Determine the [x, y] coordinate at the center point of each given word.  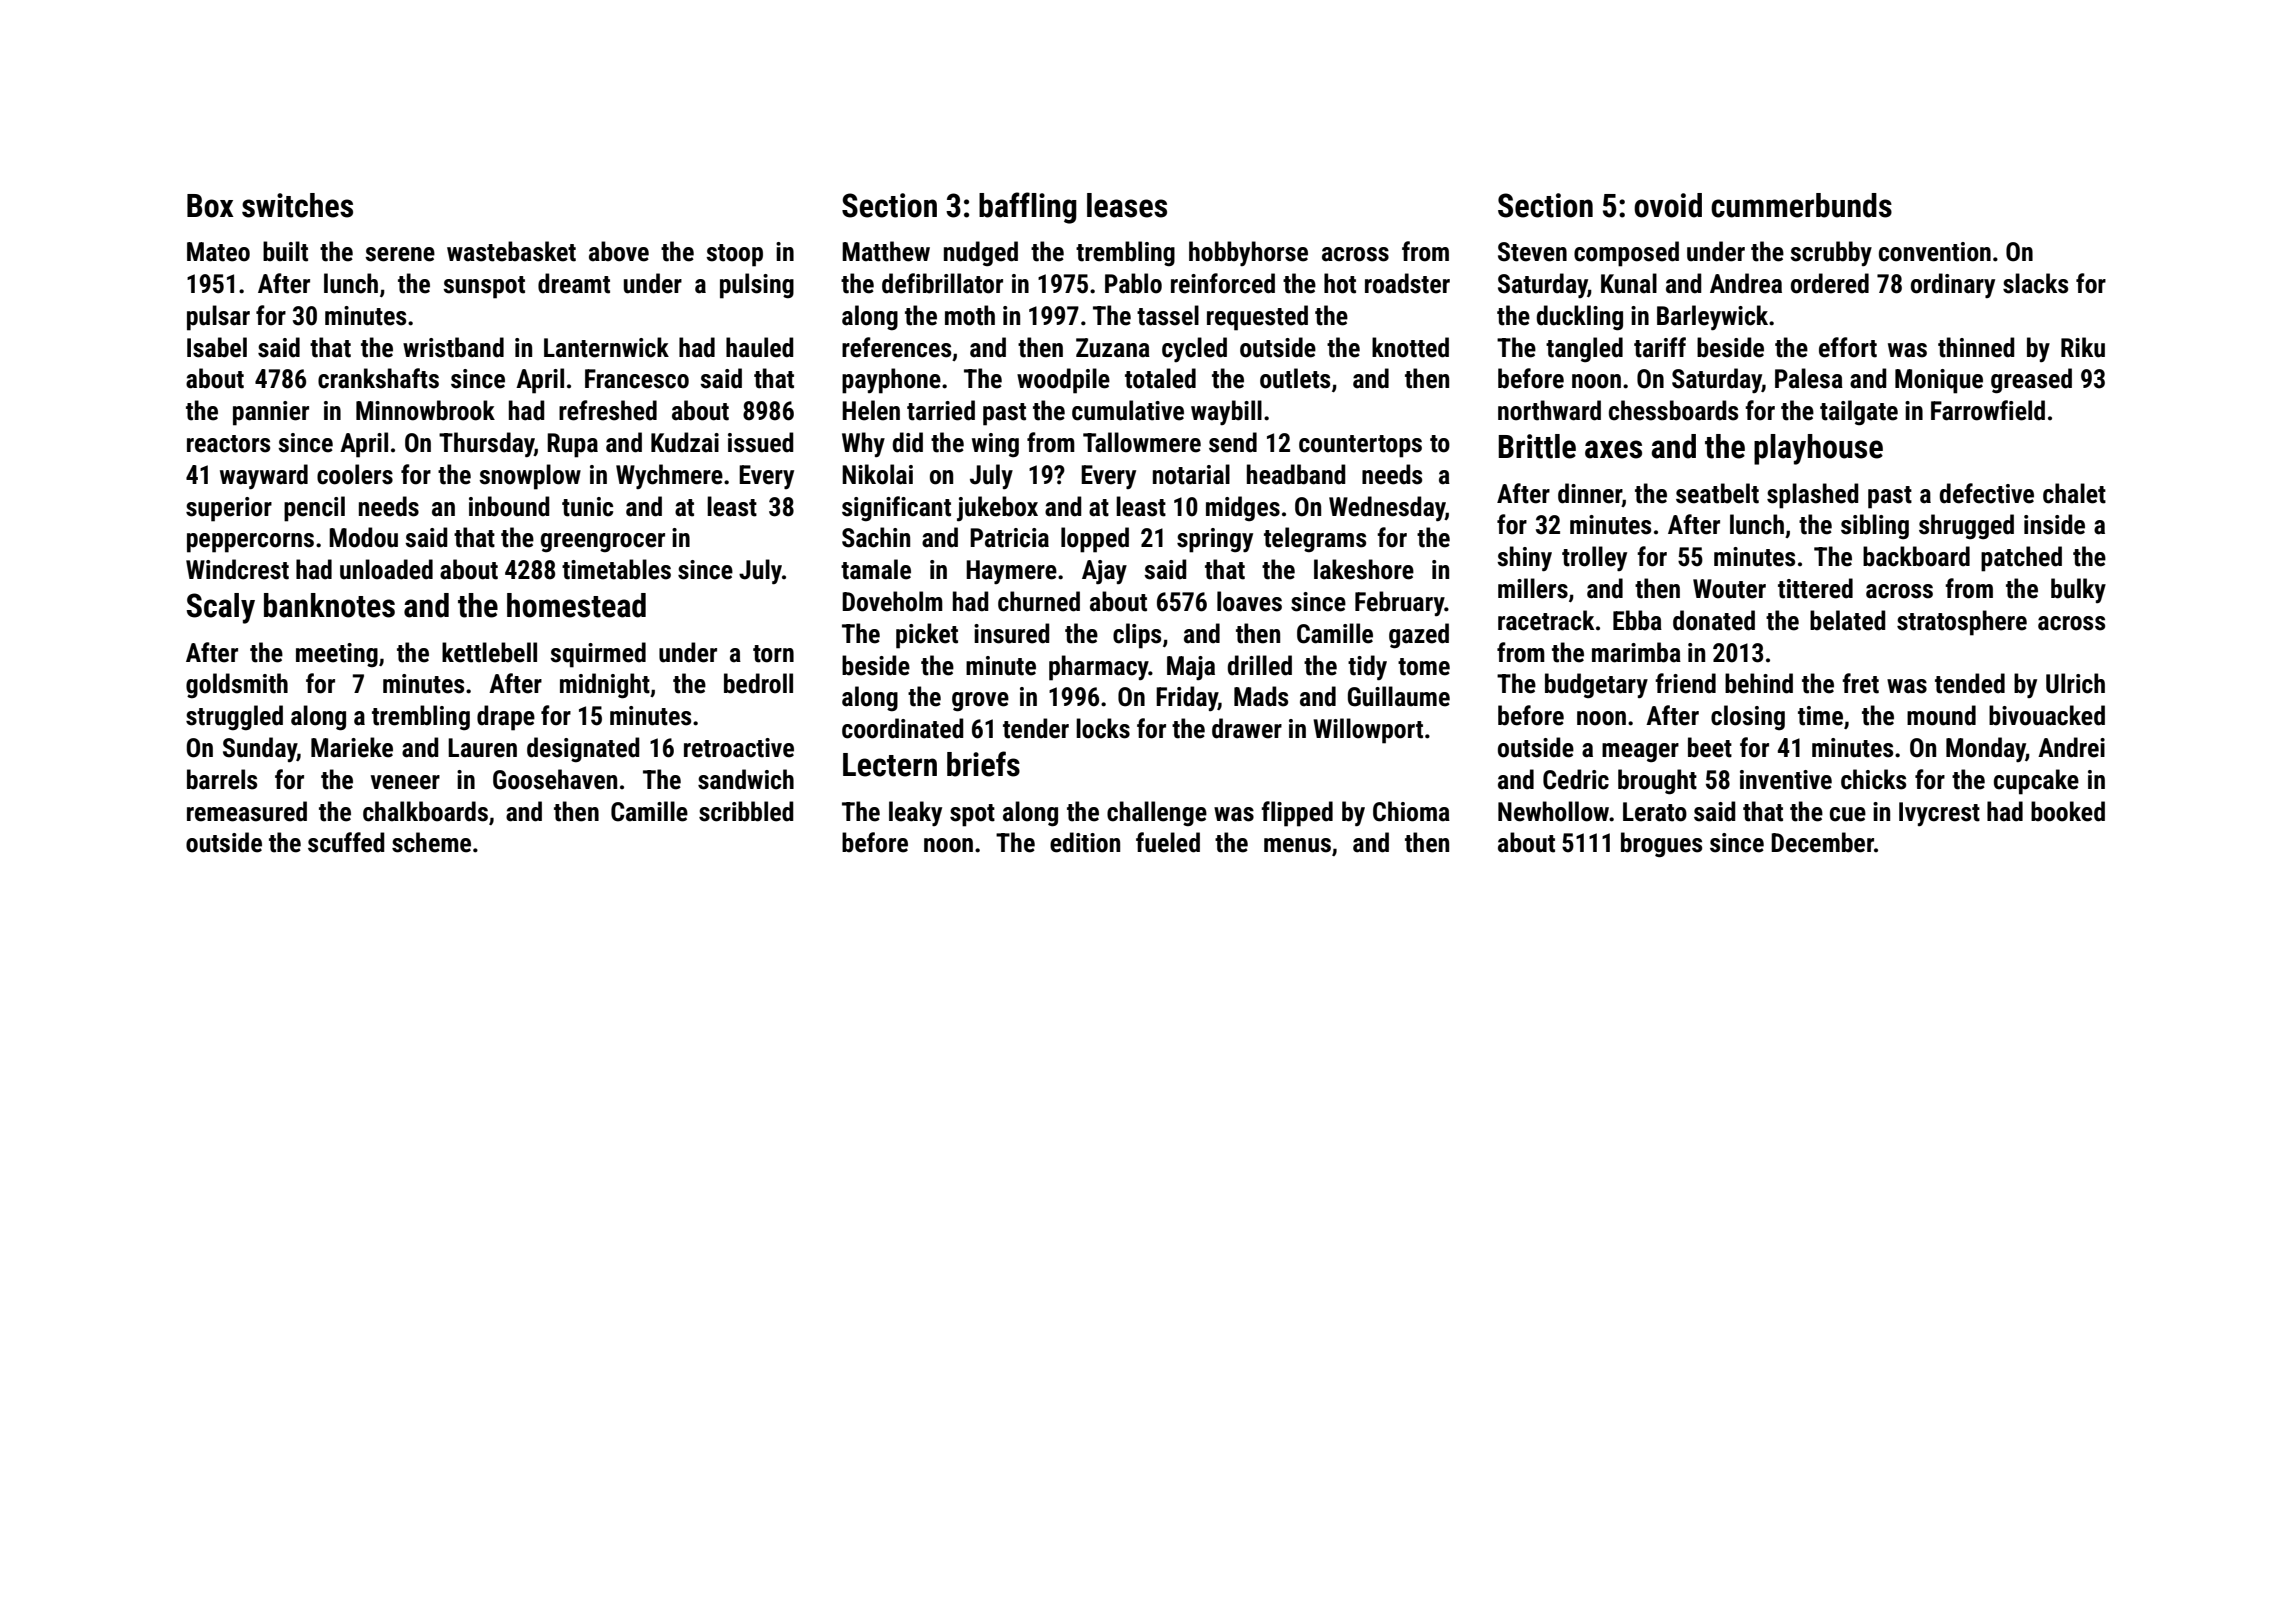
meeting [337, 655]
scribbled [746, 811]
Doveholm [892, 601]
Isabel [217, 347]
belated [1848, 620]
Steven [1532, 252]
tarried [941, 410]
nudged [981, 254]
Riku [2083, 347]
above [619, 251]
